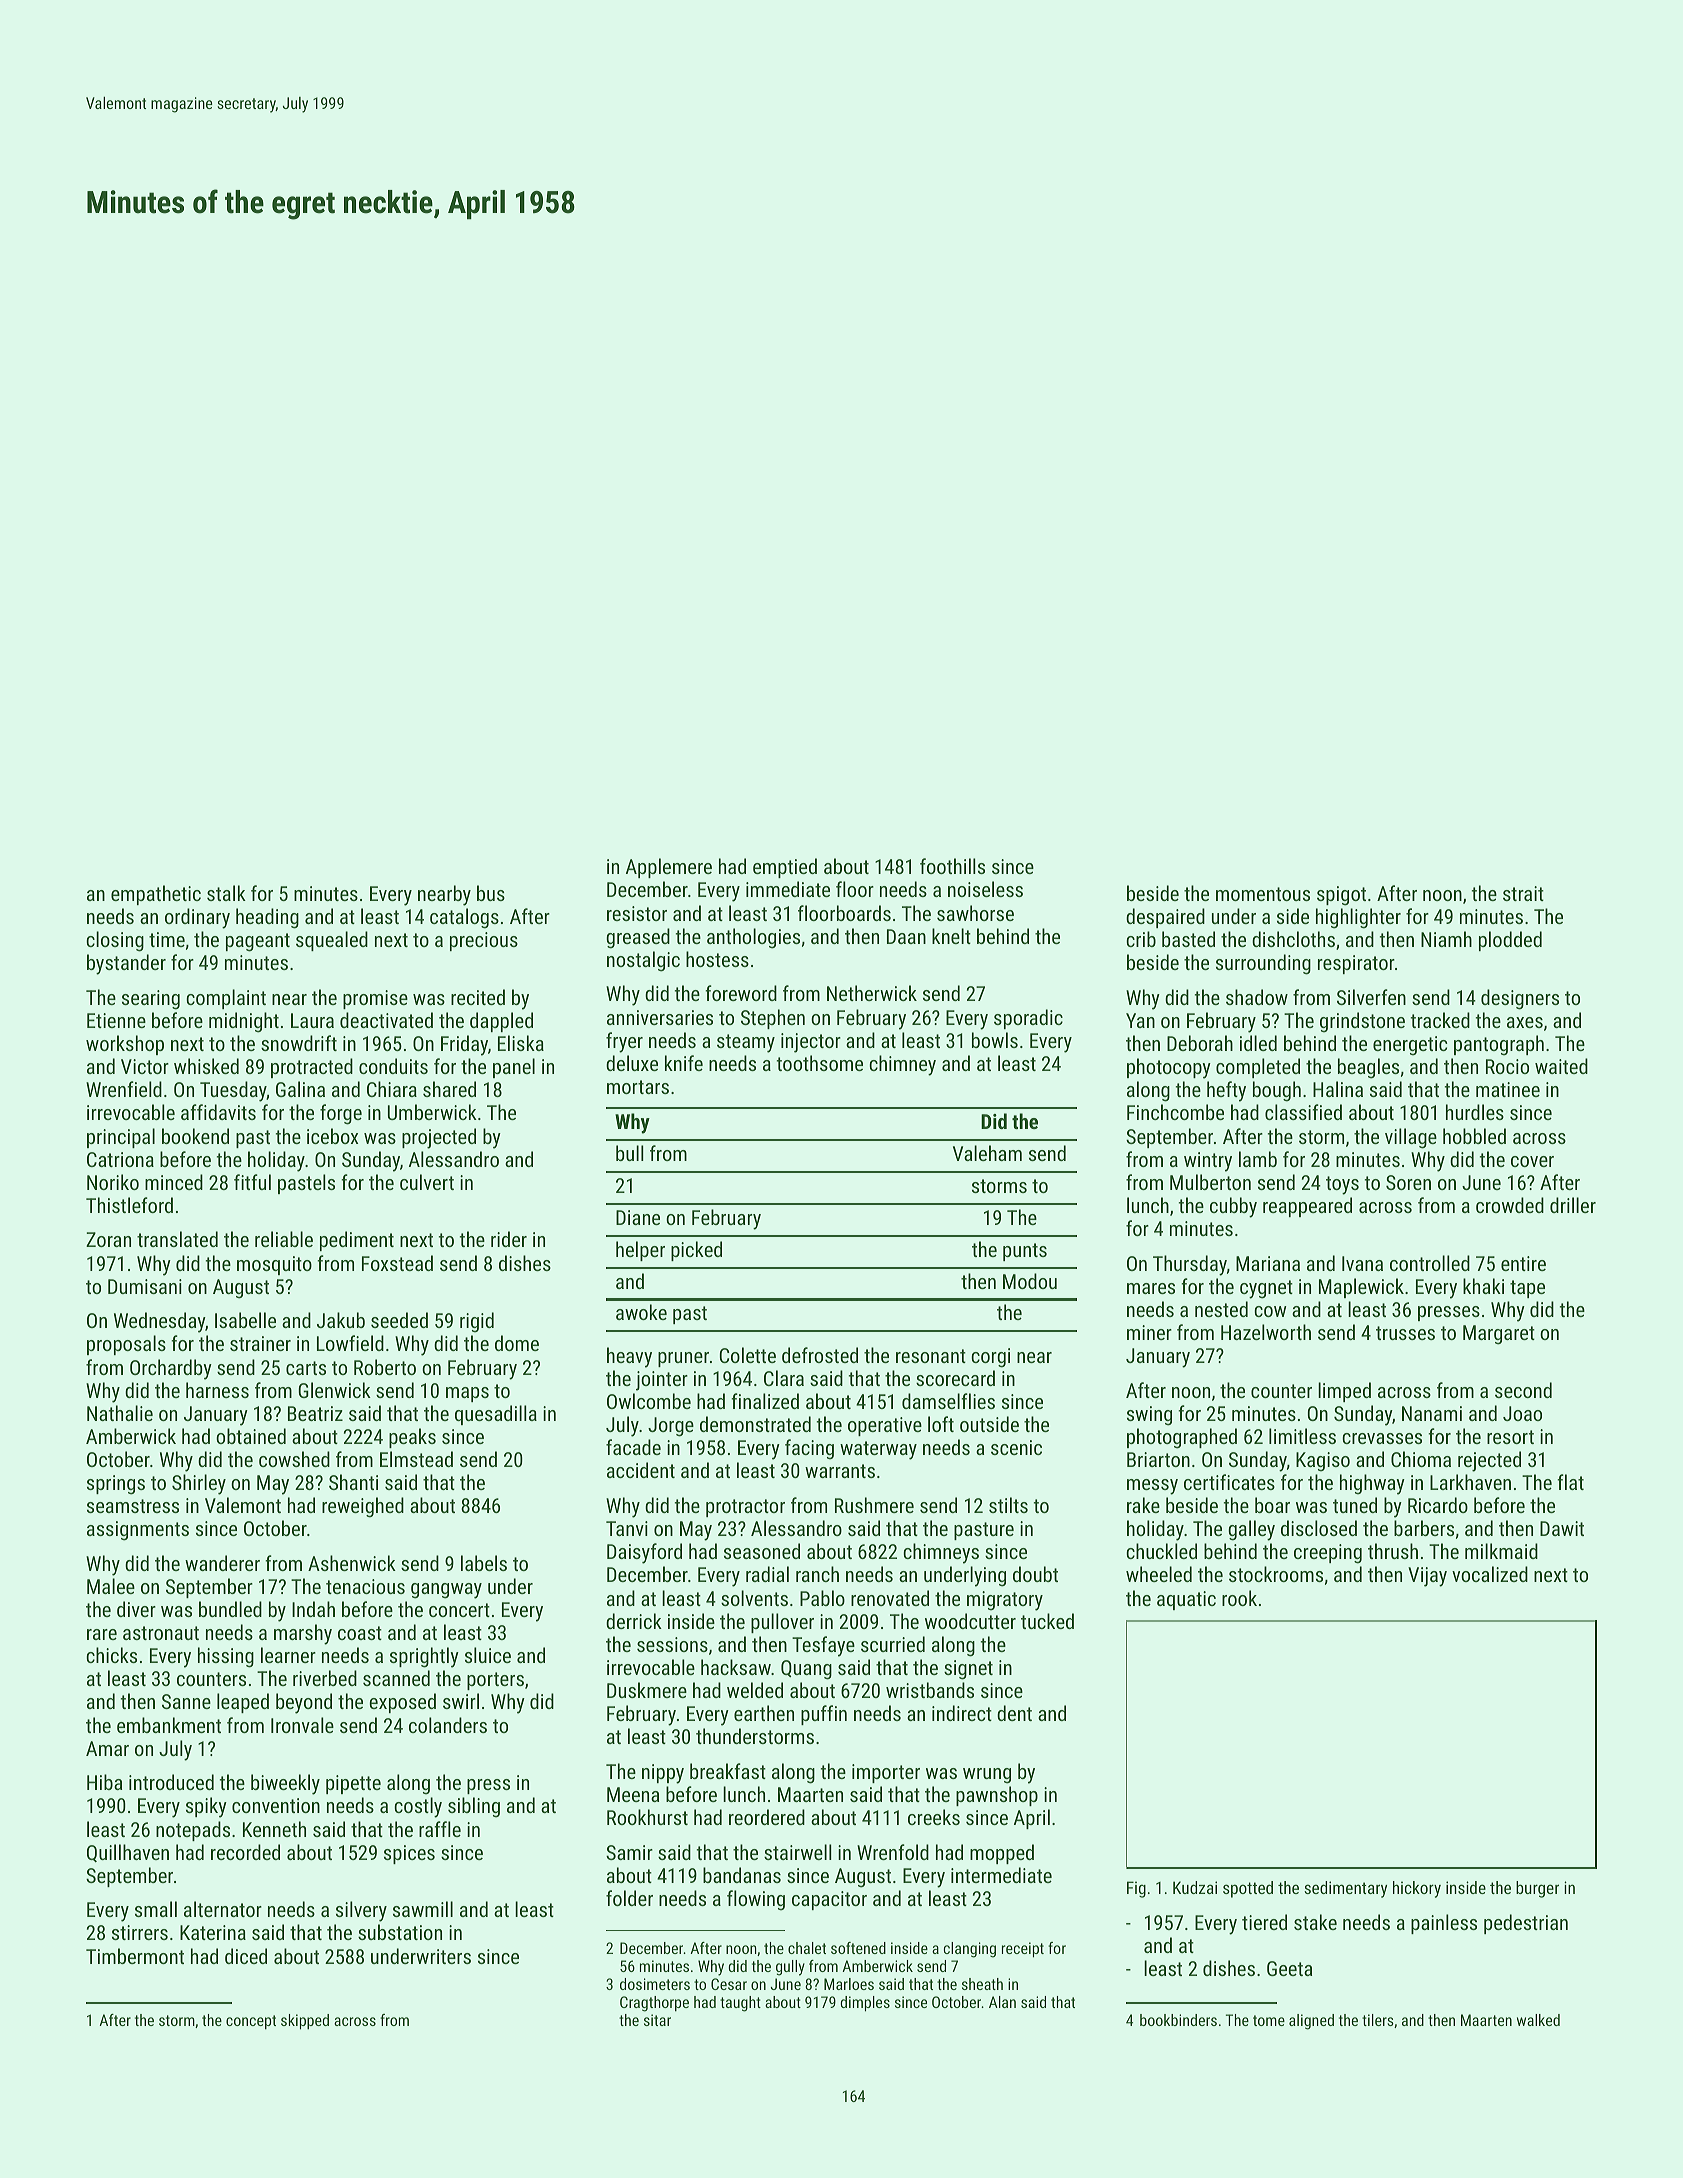  Describe the element at coordinates (662, 1381) in the screenshot. I see `jointer` at that location.
